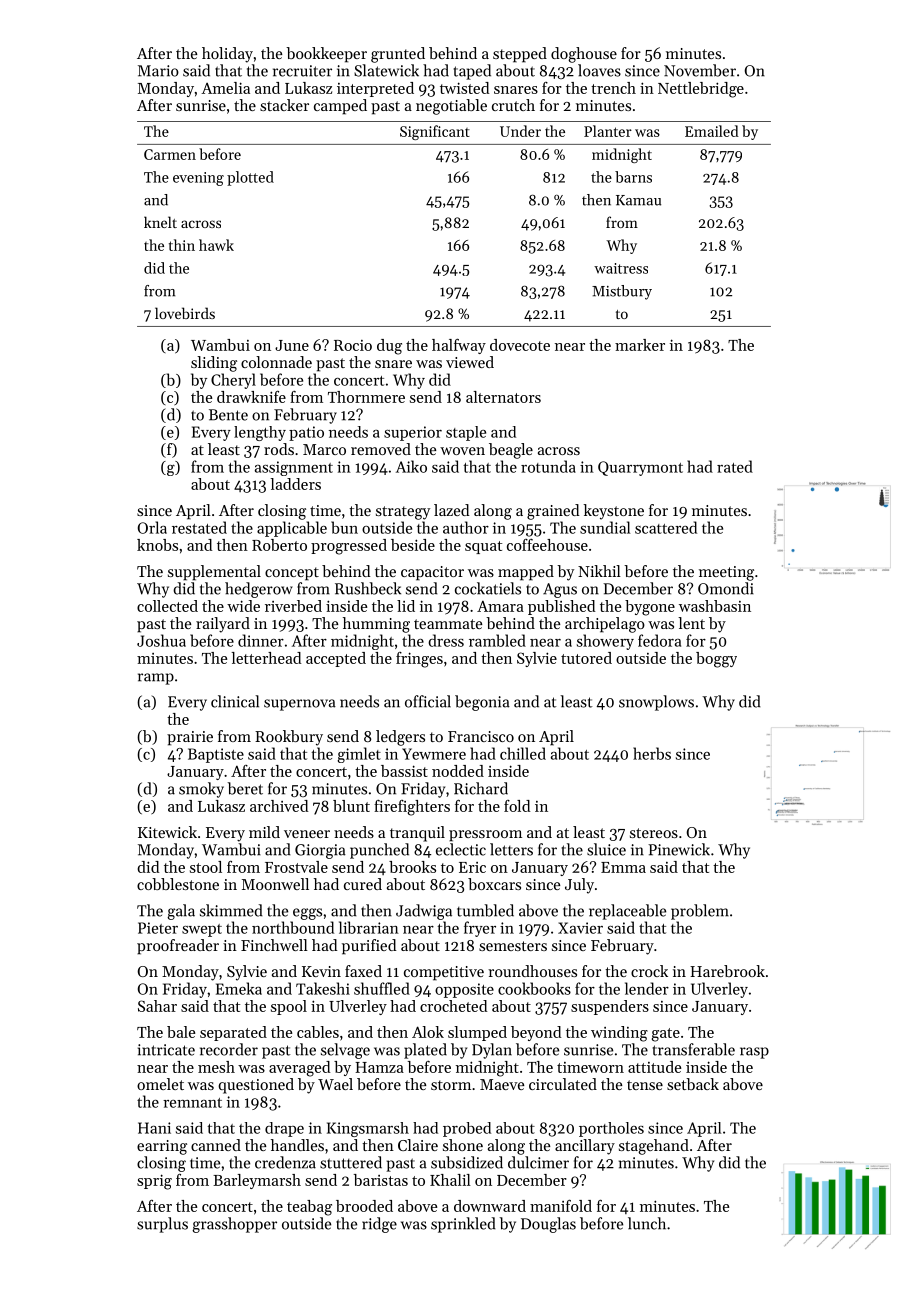 This screenshot has height=1316, width=908. What do you see at coordinates (418, 1145) in the screenshot?
I see `Claire` at bounding box center [418, 1145].
